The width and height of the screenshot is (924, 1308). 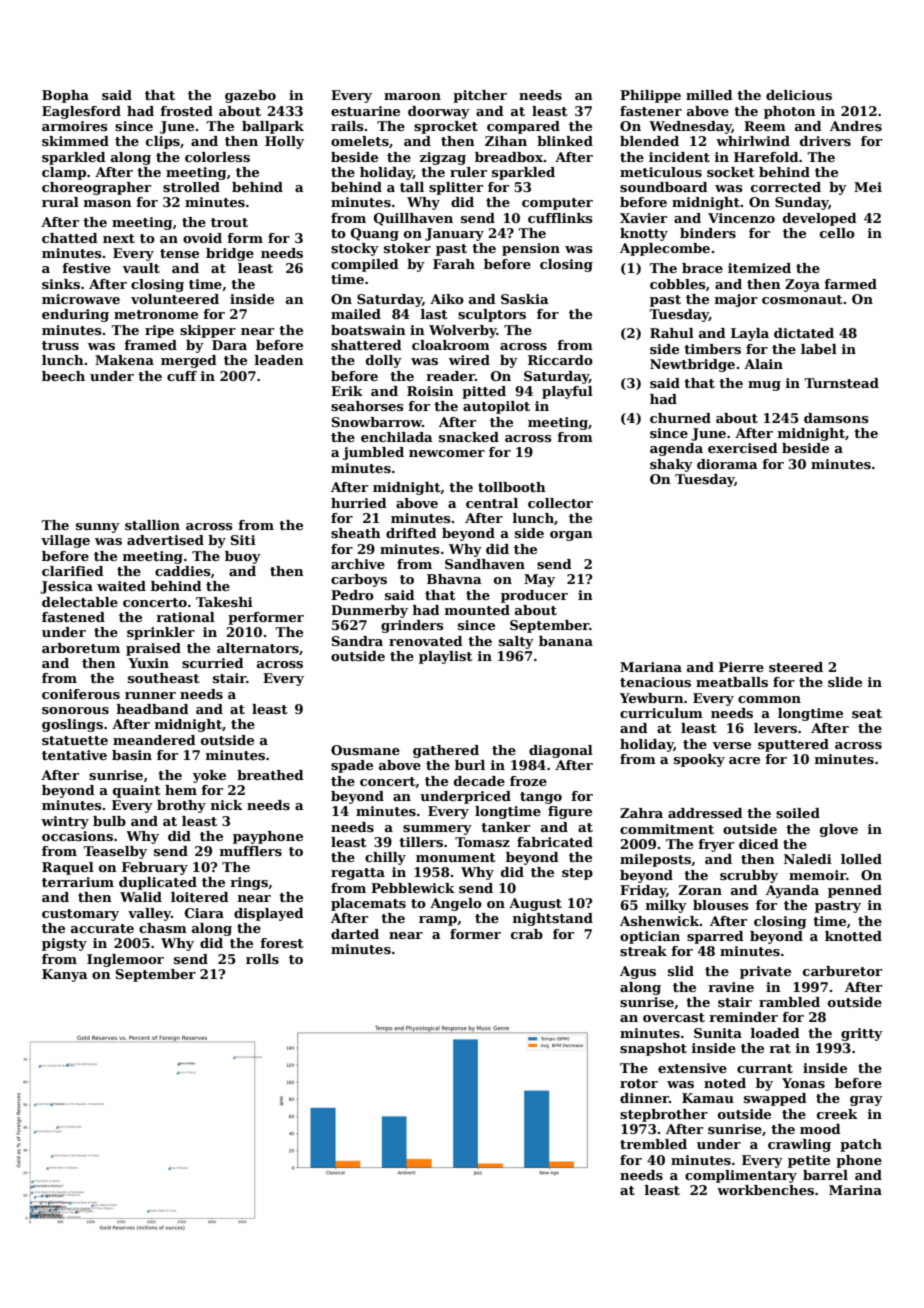 What do you see at coordinates (867, 713) in the screenshot?
I see `seat` at bounding box center [867, 713].
